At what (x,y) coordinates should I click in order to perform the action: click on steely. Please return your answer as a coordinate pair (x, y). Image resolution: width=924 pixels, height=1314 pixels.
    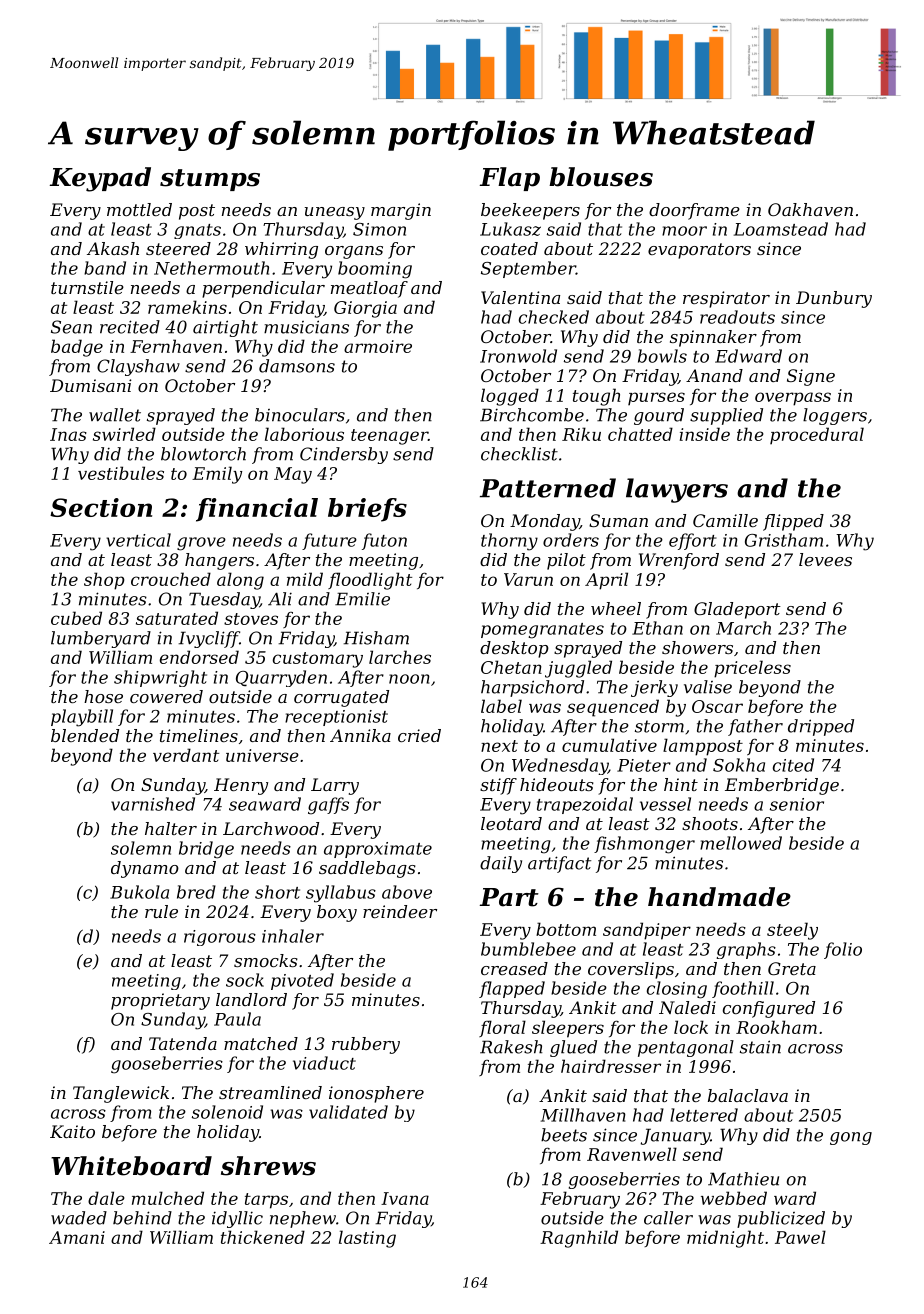
    Looking at the image, I should click on (792, 931).
